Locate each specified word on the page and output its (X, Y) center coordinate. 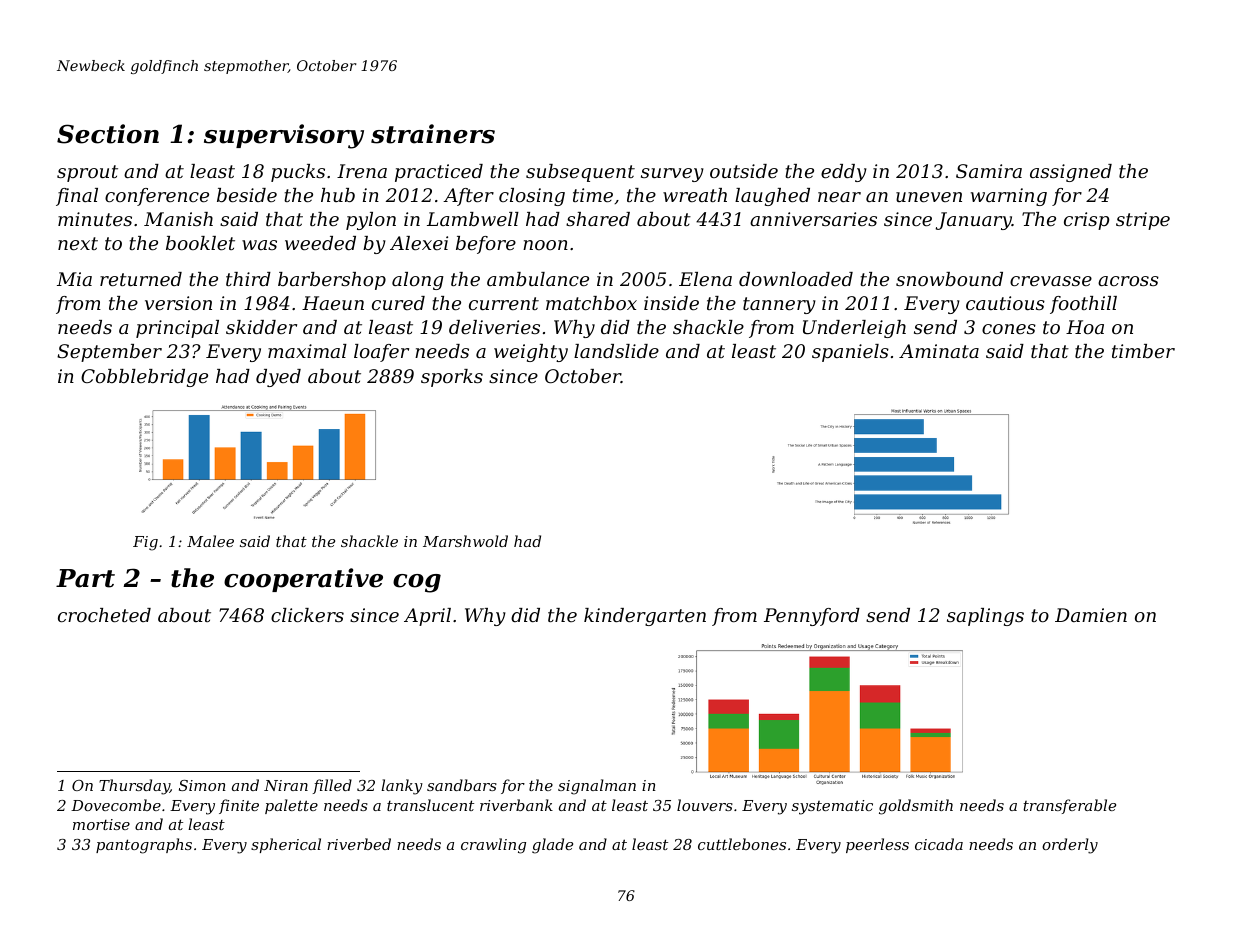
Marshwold (465, 541)
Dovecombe (116, 805)
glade (552, 846)
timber (1143, 351)
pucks (298, 173)
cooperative (303, 580)
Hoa (1085, 327)
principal (177, 329)
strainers (433, 134)
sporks (452, 378)
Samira (989, 171)
